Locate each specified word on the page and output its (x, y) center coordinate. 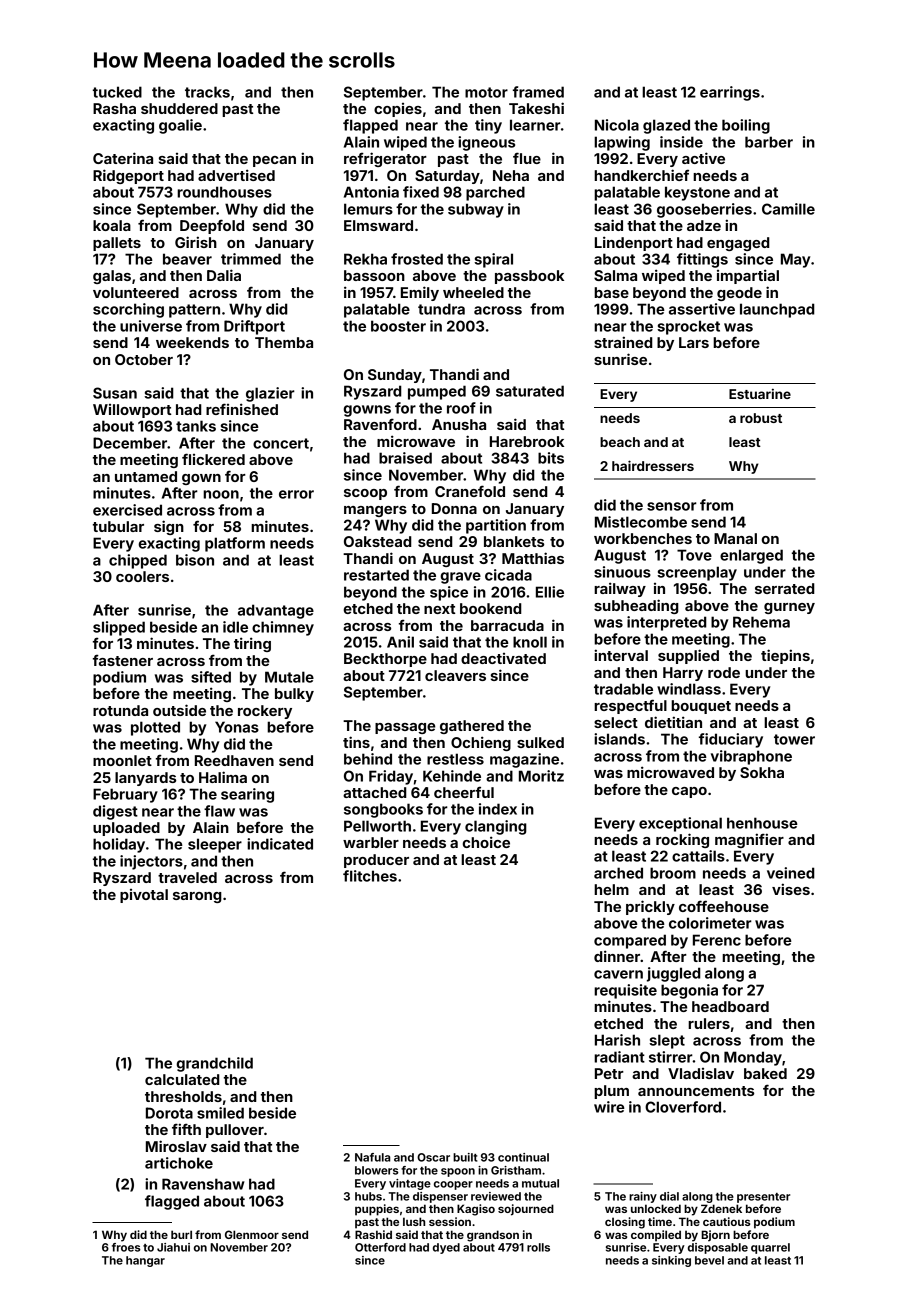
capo (689, 792)
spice (449, 593)
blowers (377, 1170)
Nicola (617, 125)
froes (126, 1247)
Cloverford (683, 1107)
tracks (207, 92)
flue (527, 158)
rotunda (120, 710)
